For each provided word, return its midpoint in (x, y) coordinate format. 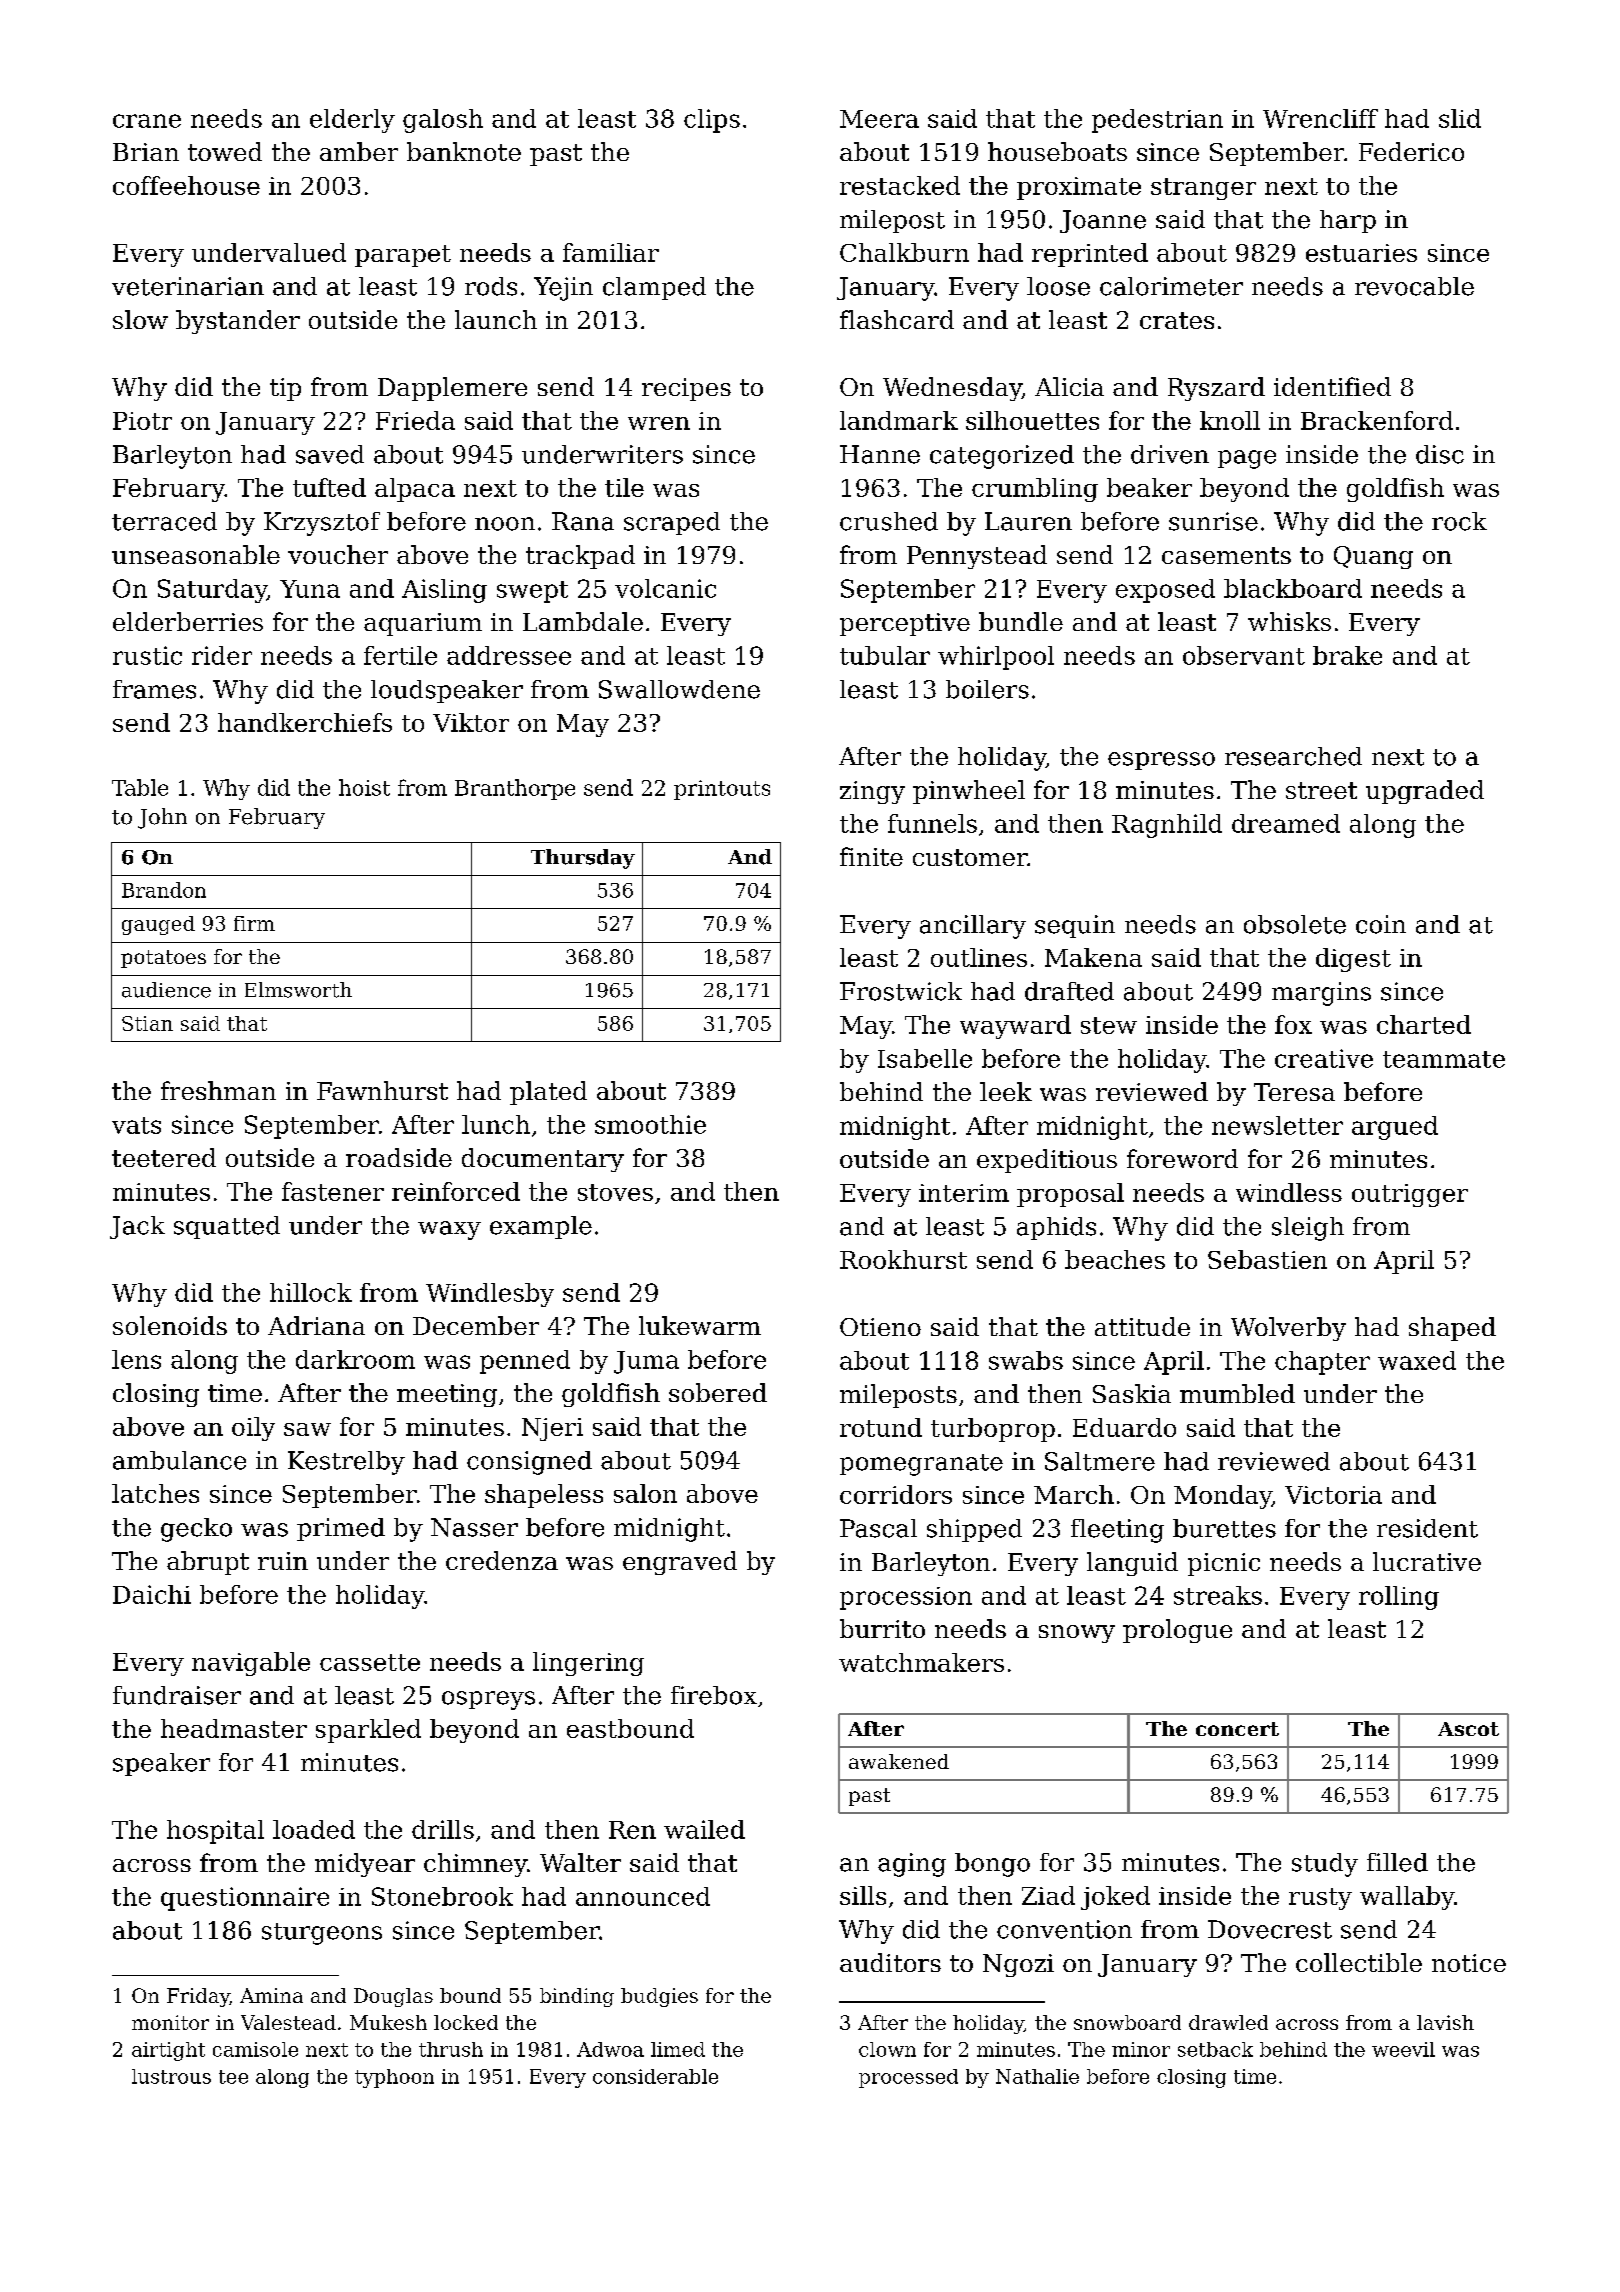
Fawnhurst (382, 1090)
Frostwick (901, 991)
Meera (879, 119)
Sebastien (1267, 1259)
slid (1460, 118)
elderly (352, 121)
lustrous (171, 2076)
